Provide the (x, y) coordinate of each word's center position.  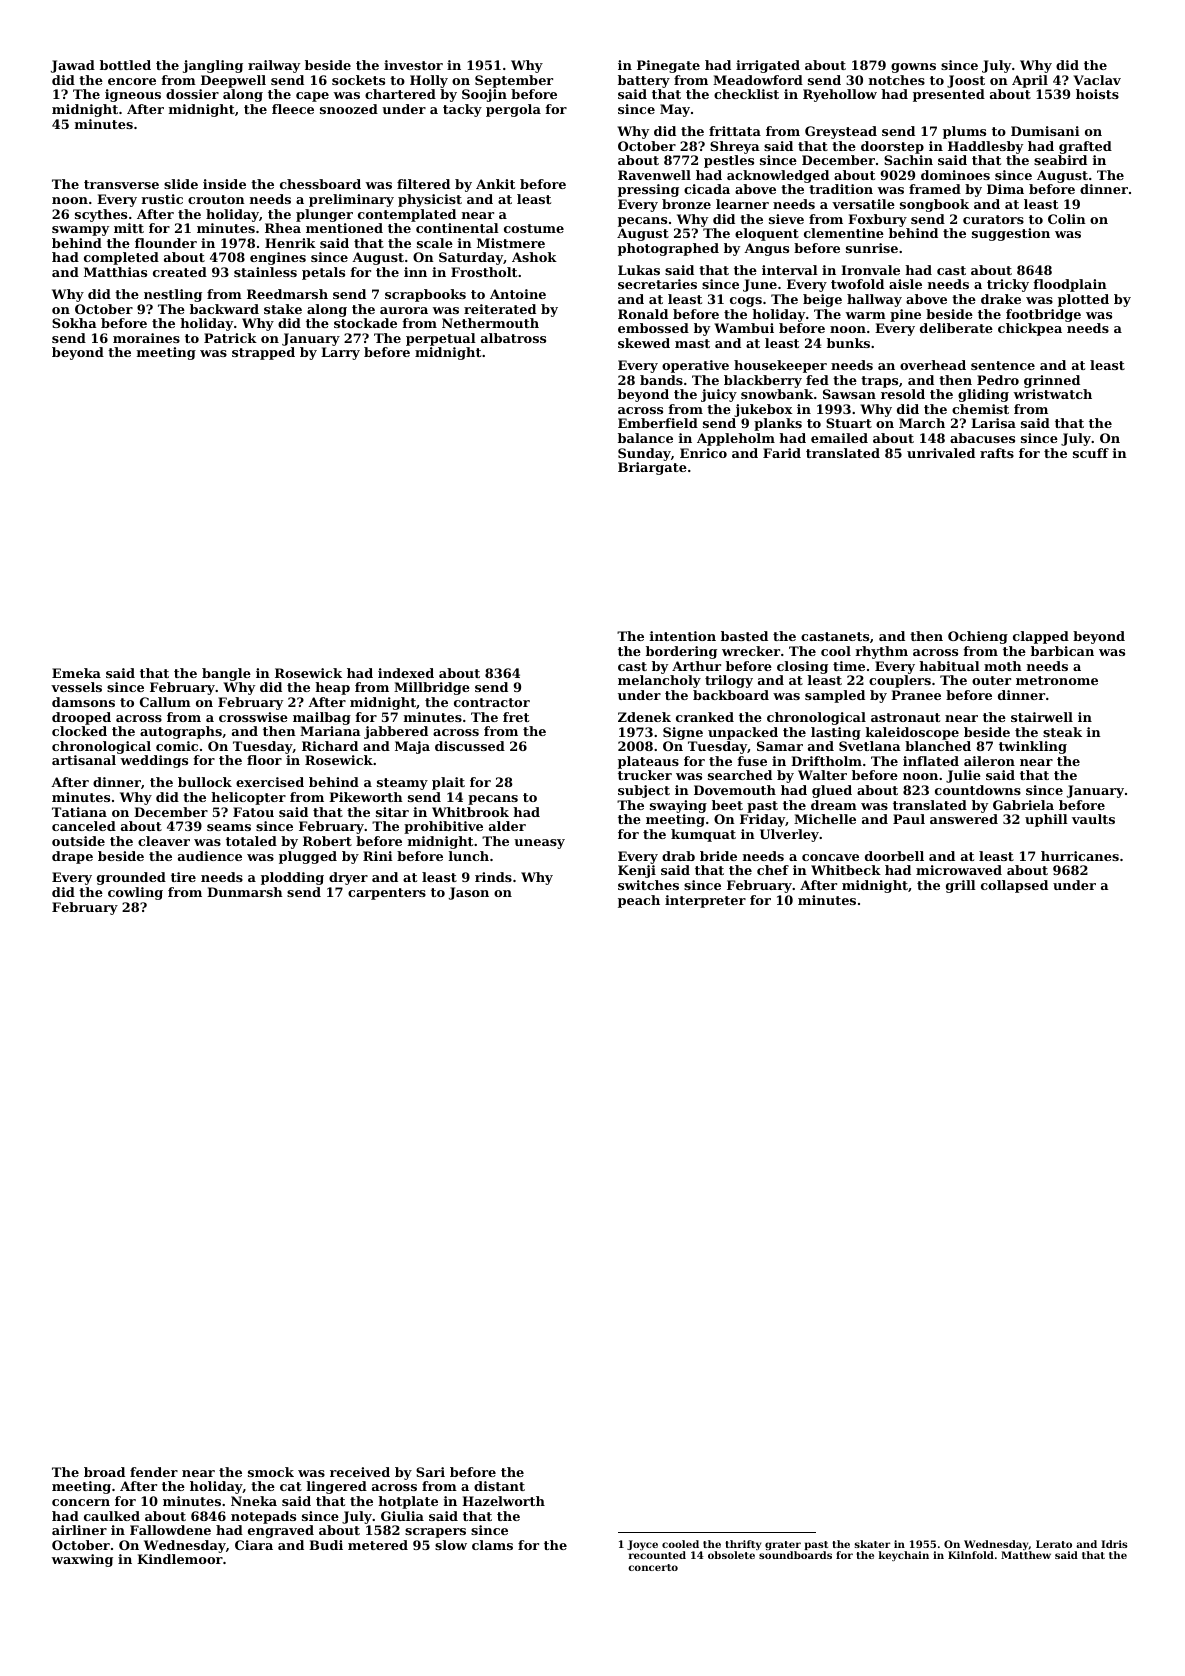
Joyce (642, 1545)
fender (154, 1472)
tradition (841, 189)
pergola (513, 110)
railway (274, 66)
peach (639, 901)
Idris (1114, 1544)
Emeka (76, 673)
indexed (406, 673)
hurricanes (1080, 856)
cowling (135, 893)
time (849, 666)
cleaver (164, 841)
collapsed (1014, 886)
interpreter (705, 901)
